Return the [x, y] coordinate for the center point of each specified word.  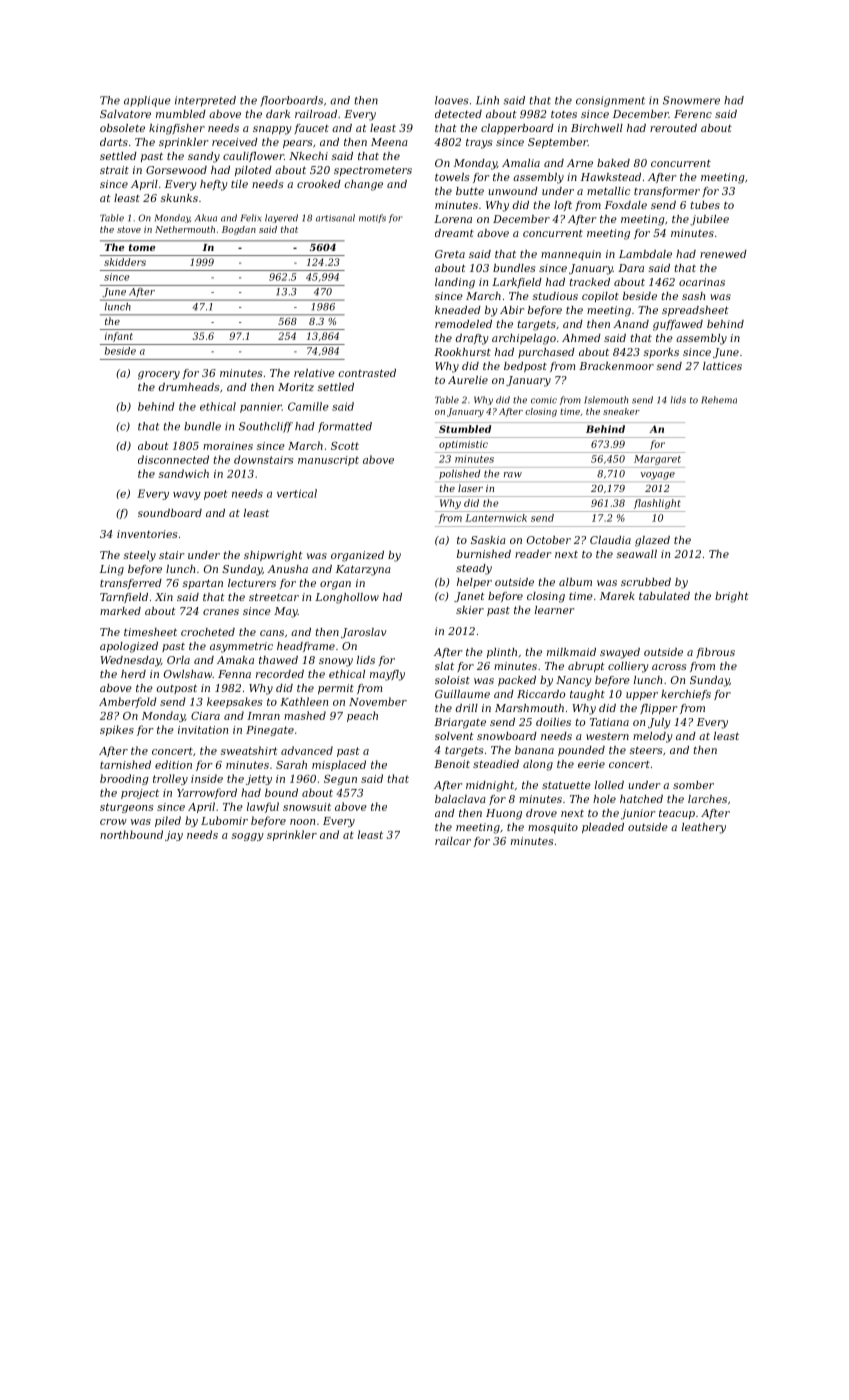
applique [147, 101]
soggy [248, 837]
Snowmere [691, 100]
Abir [512, 310]
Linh [487, 100]
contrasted [367, 373]
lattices [722, 366]
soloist [452, 680]
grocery [159, 375]
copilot [600, 297]
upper [642, 696]
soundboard [170, 513]
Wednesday [130, 661]
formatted [345, 427]
